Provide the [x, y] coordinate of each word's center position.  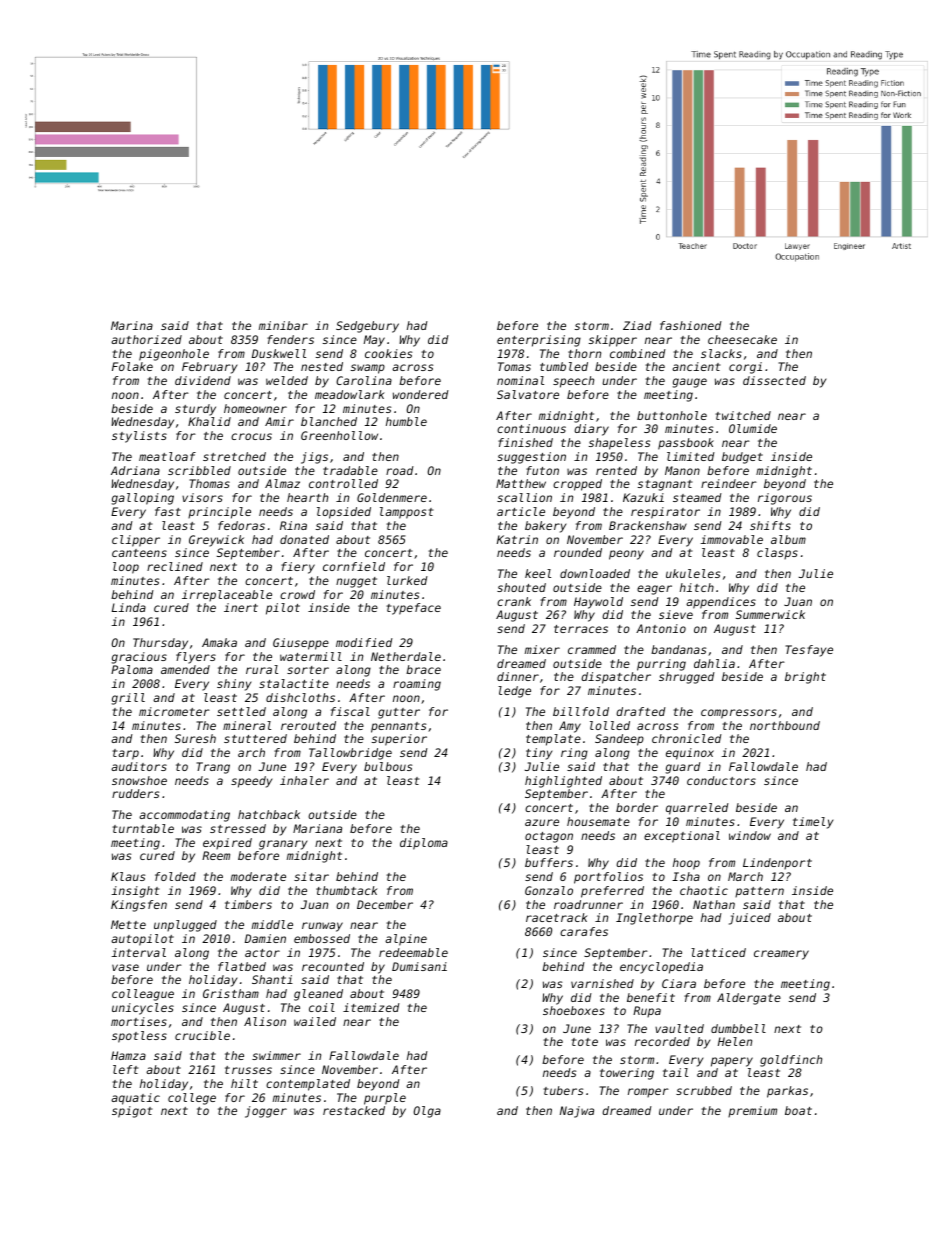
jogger [266, 1112]
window [750, 835]
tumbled [564, 366]
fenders [290, 339]
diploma [424, 844]
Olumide [753, 428]
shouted [521, 587]
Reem [216, 855]
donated [304, 539]
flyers [196, 658]
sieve [676, 614]
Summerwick [770, 614]
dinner [518, 676]
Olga [427, 1112]
